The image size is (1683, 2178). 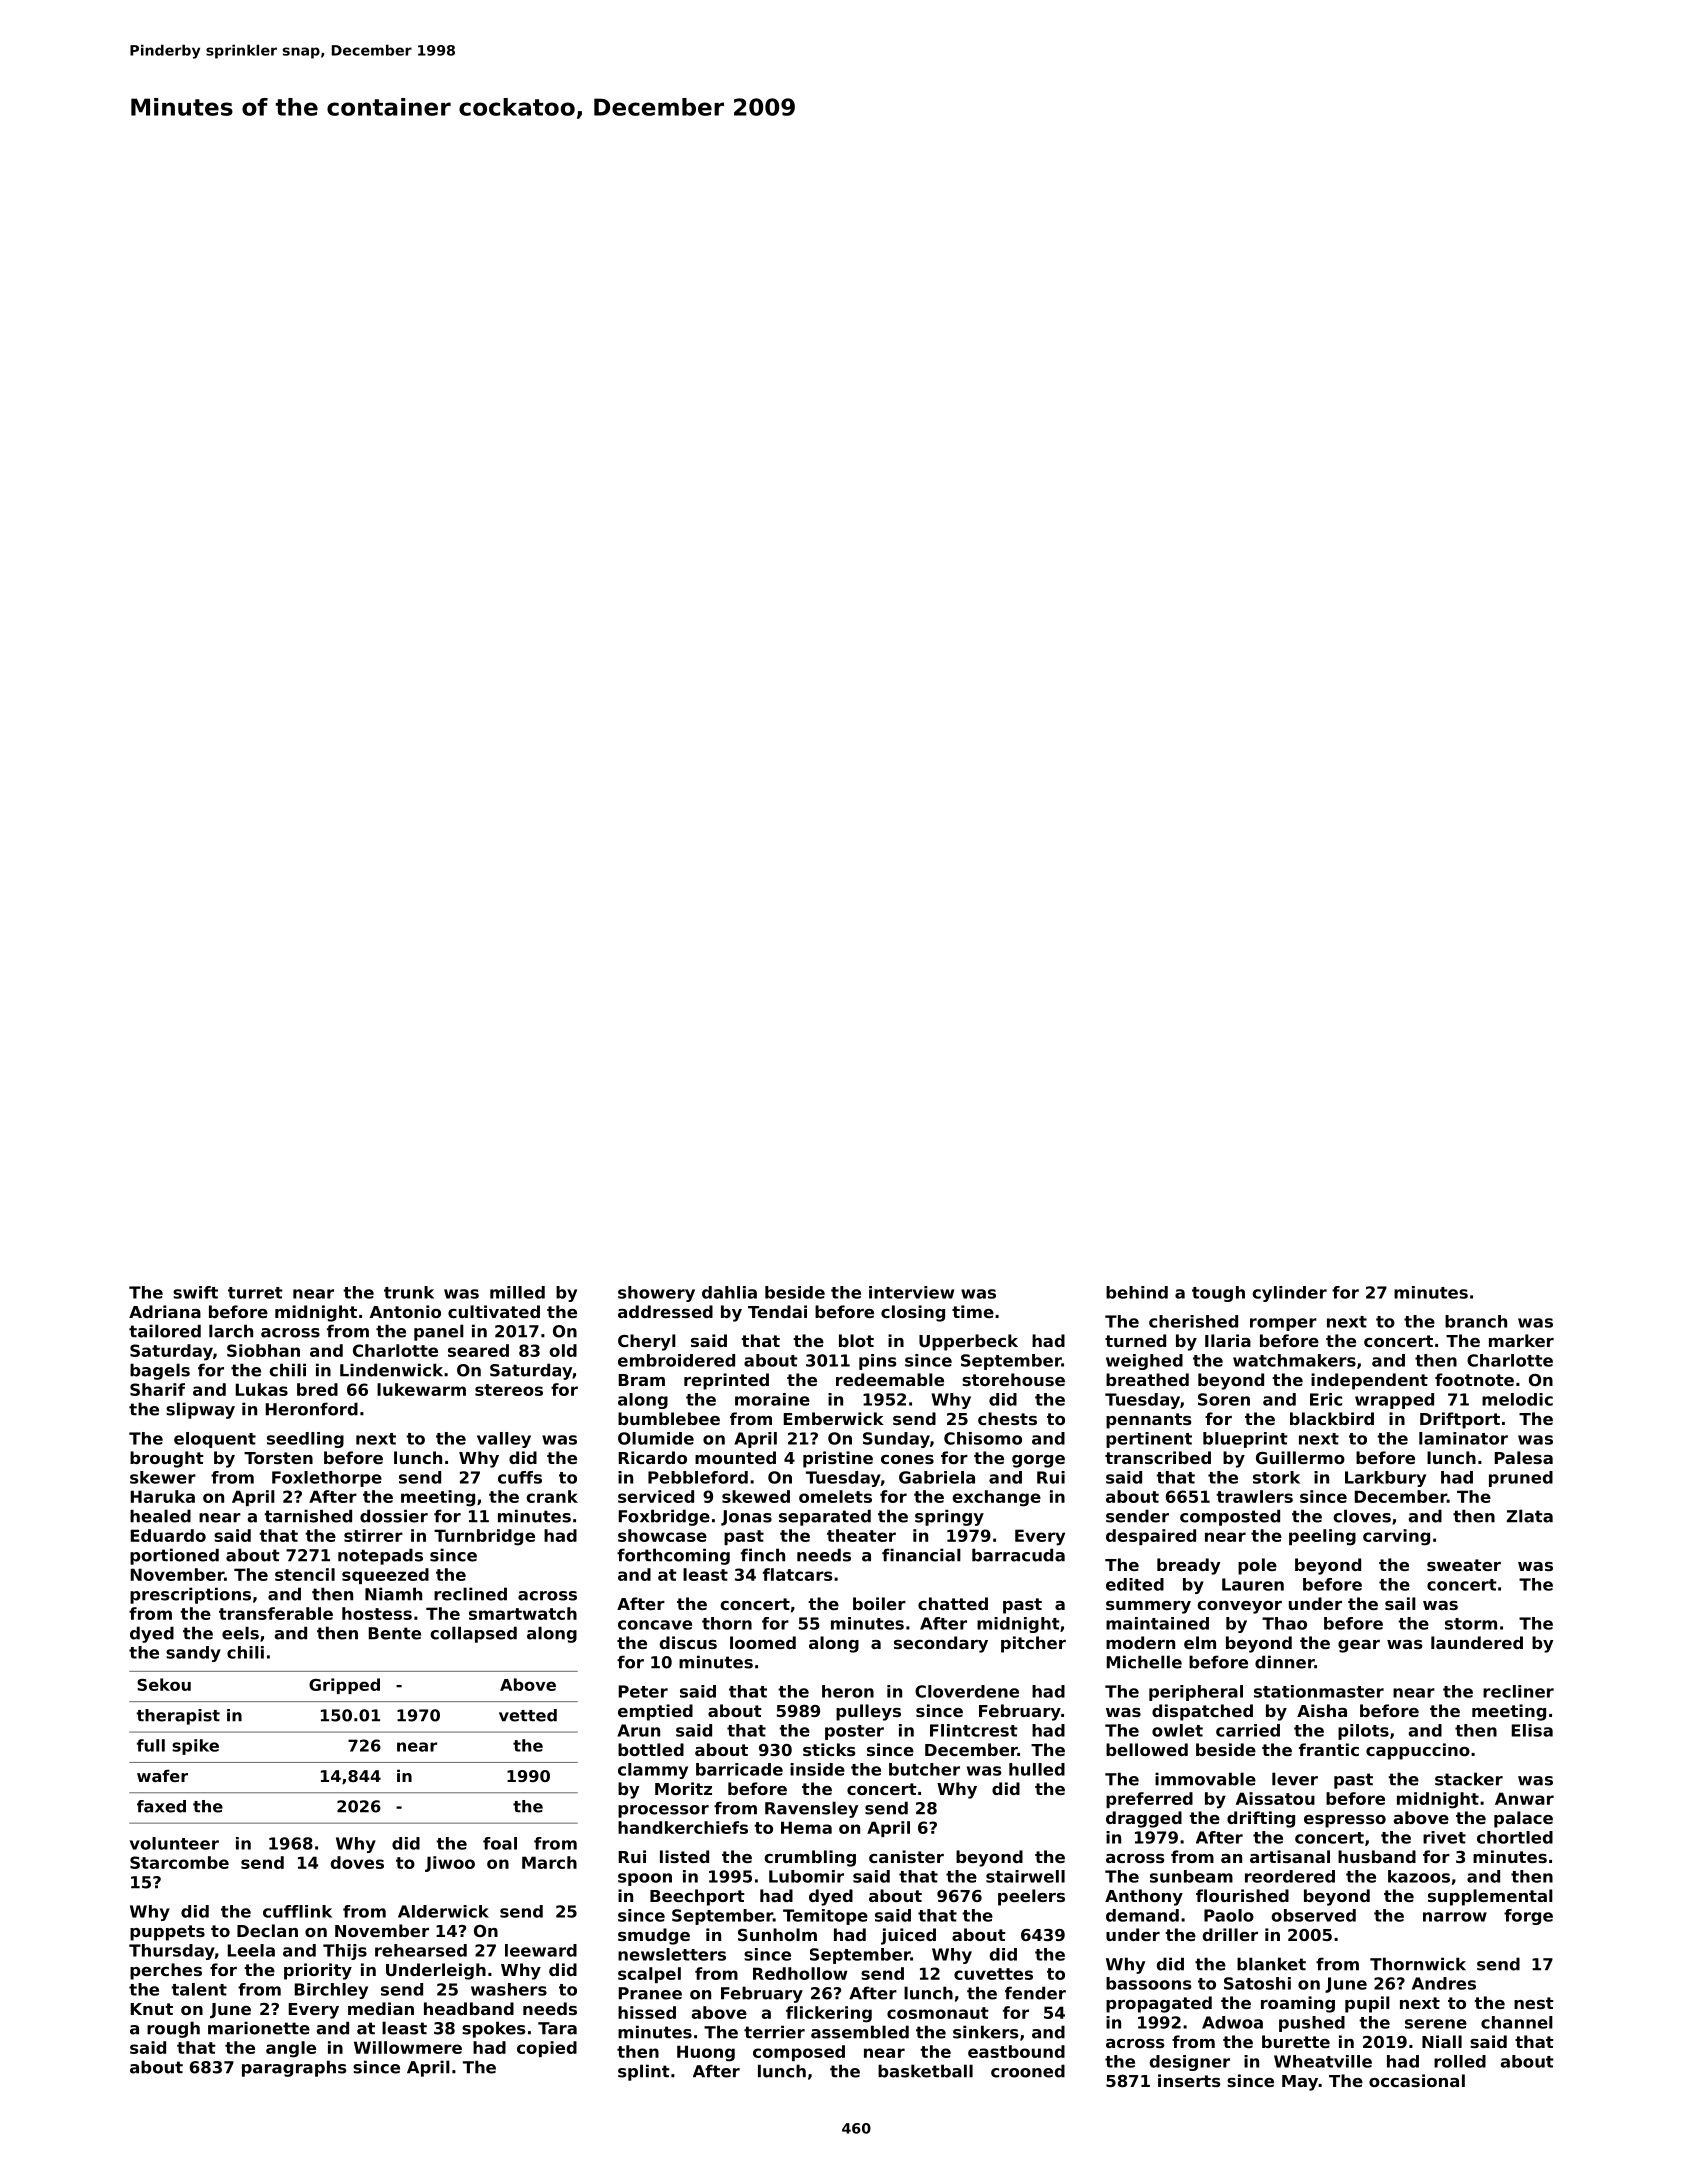 What do you see at coordinates (255, 1293) in the screenshot?
I see `turret` at bounding box center [255, 1293].
